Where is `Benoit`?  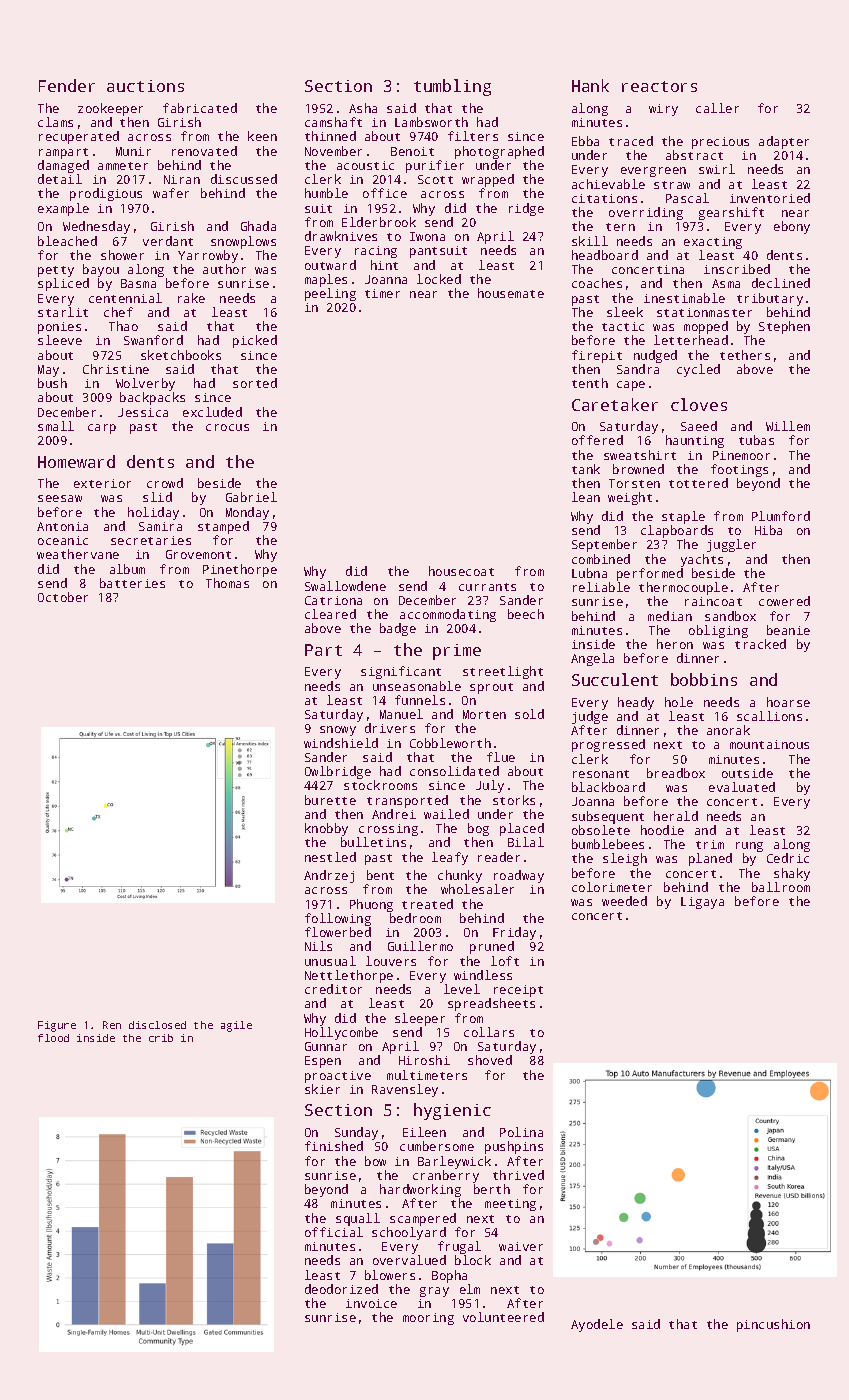 Benoit is located at coordinates (412, 151).
